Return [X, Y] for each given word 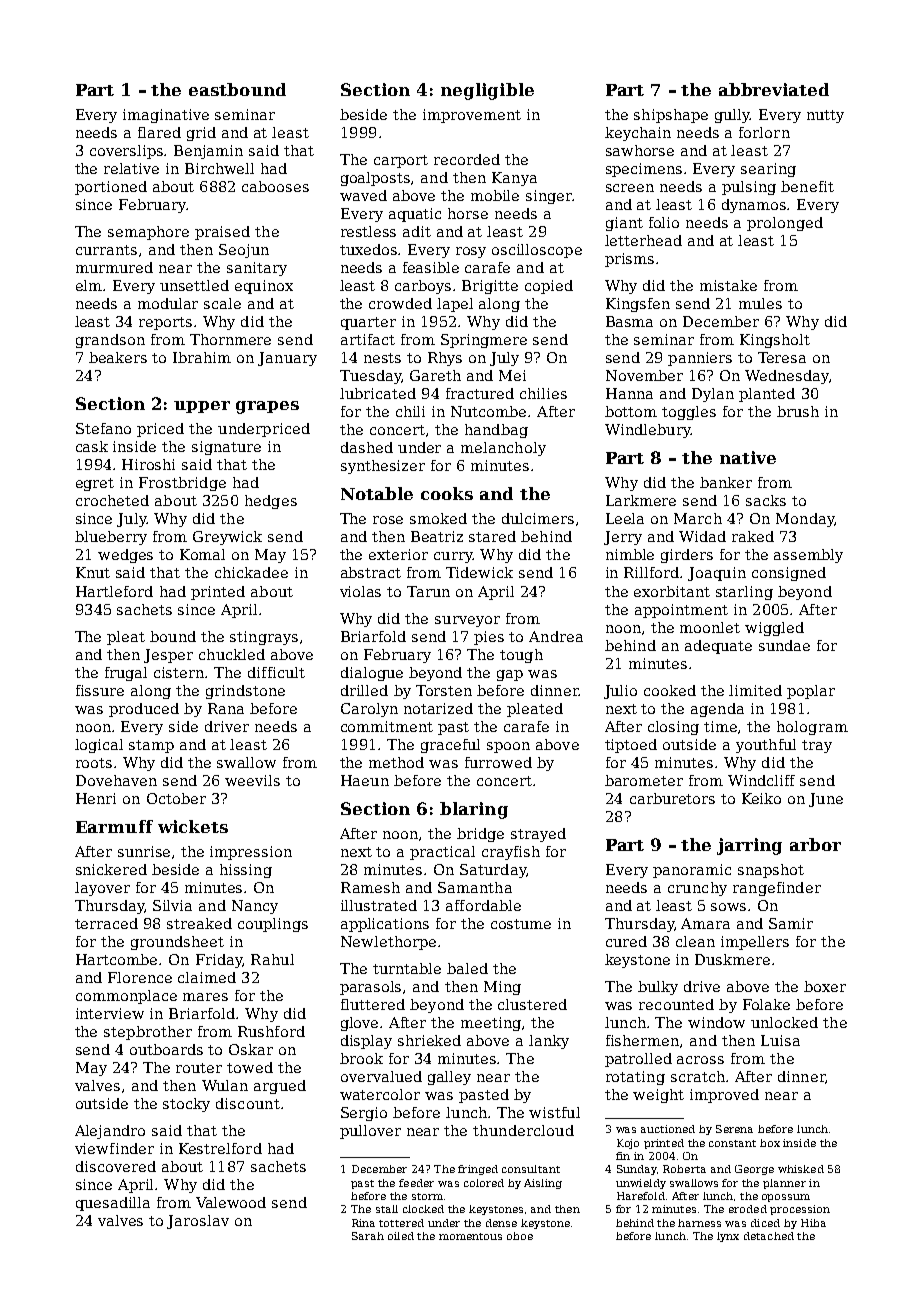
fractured [480, 393]
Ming [502, 988]
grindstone [245, 692]
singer [549, 197]
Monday [805, 520]
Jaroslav [198, 1222]
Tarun [428, 591]
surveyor [467, 621]
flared [159, 132]
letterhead [643, 240]
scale [222, 303]
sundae [784, 645]
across [700, 1060]
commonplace [126, 997]
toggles [689, 413]
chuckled [232, 654]
